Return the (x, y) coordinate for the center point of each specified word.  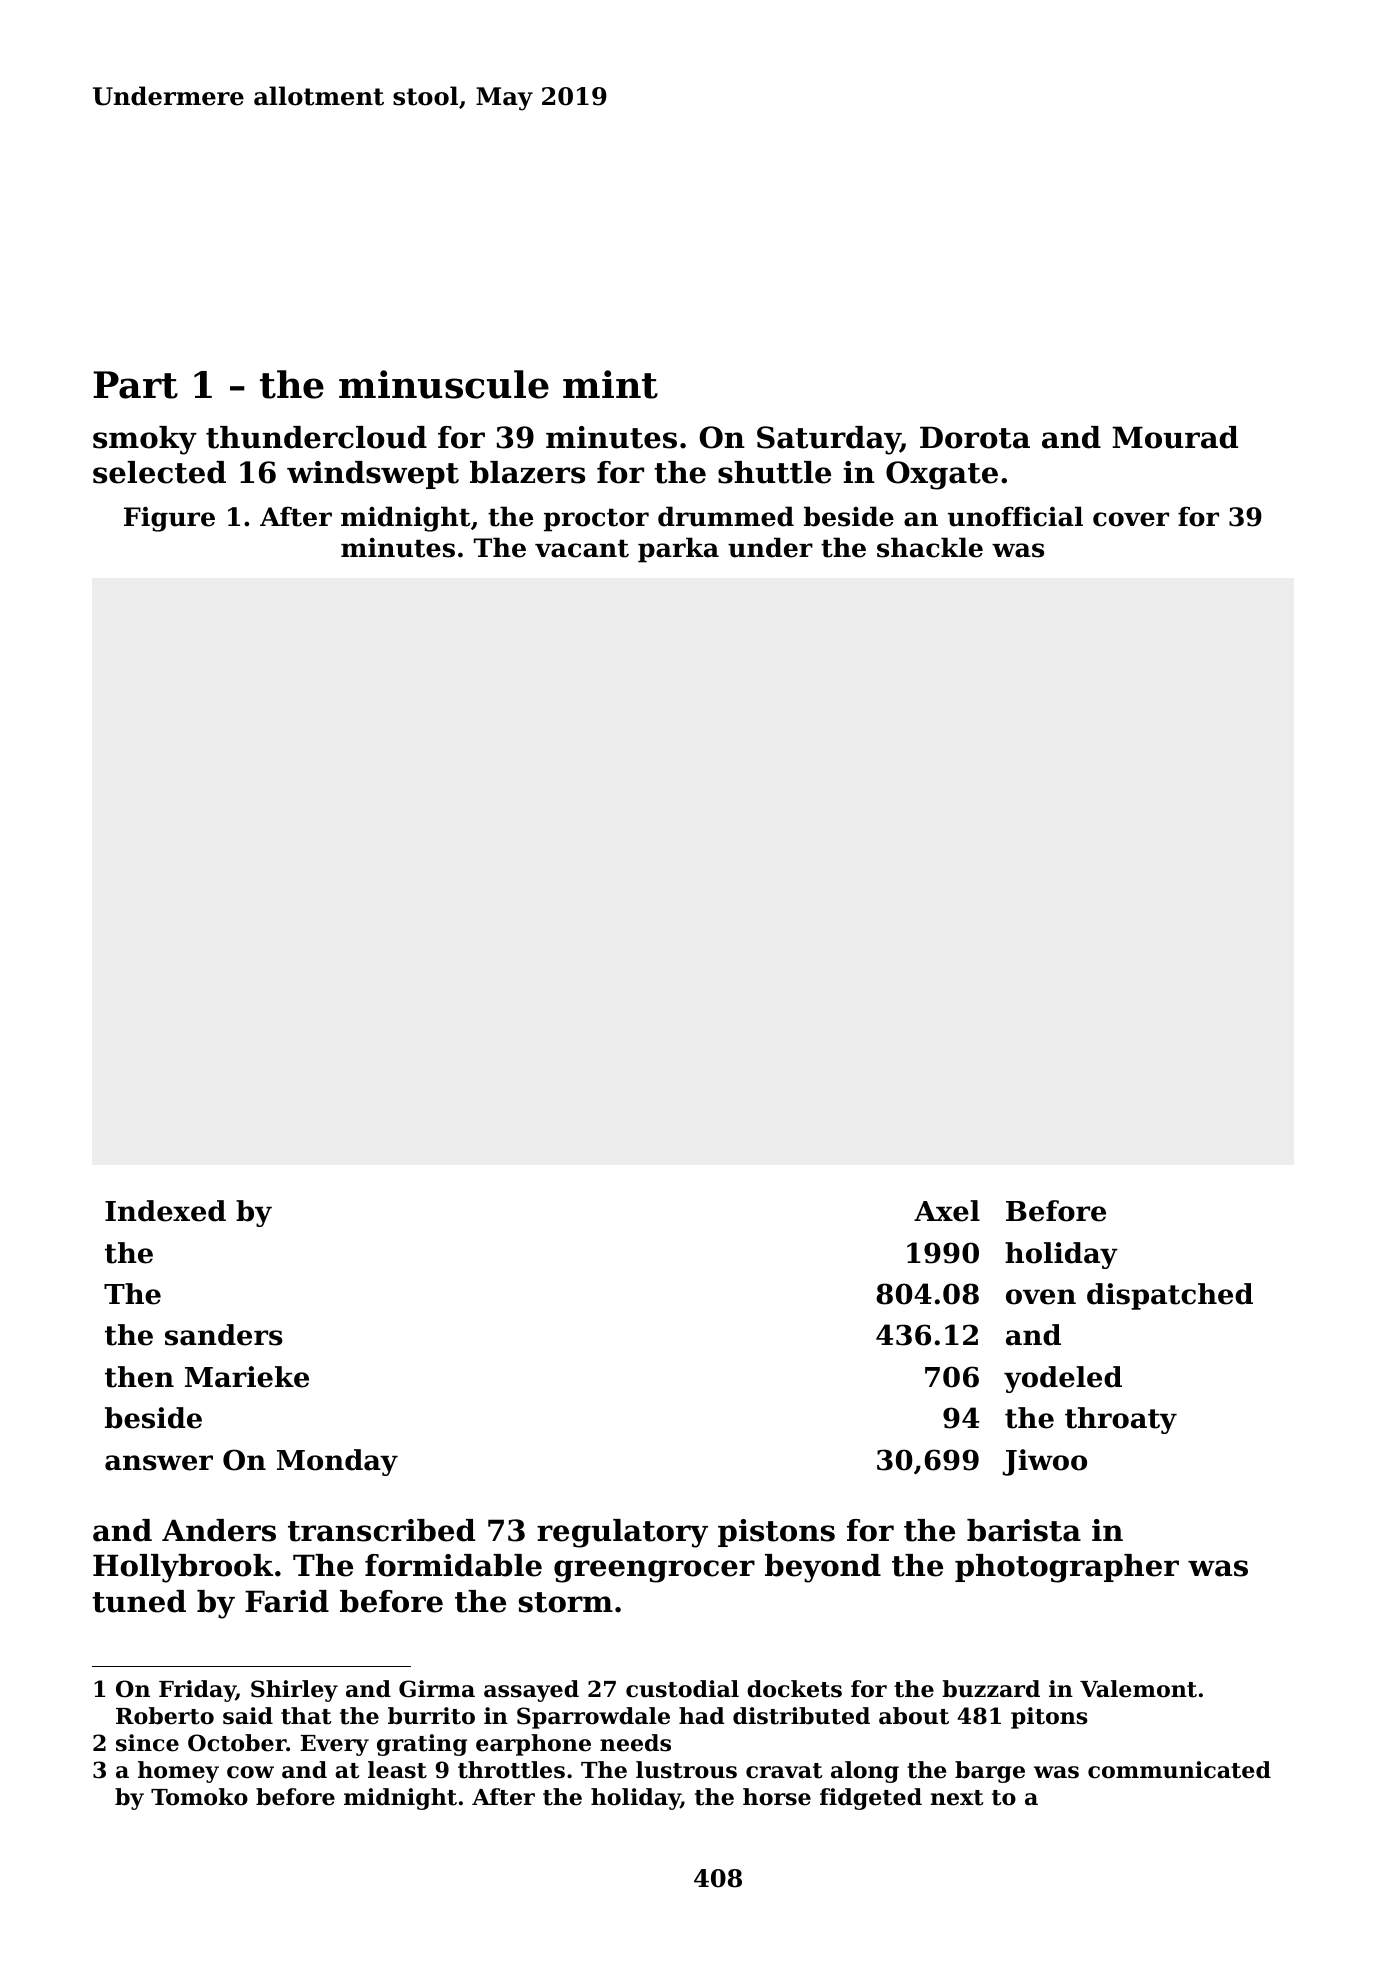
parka (678, 550)
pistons (776, 1533)
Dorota (975, 437)
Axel (947, 1211)
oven (1041, 1297)
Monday (337, 1462)
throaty (1121, 1420)
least (397, 1770)
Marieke (247, 1377)
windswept (373, 475)
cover (1131, 519)
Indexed (165, 1211)
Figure (169, 519)
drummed (726, 516)
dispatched (1170, 1296)
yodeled (1063, 1379)
